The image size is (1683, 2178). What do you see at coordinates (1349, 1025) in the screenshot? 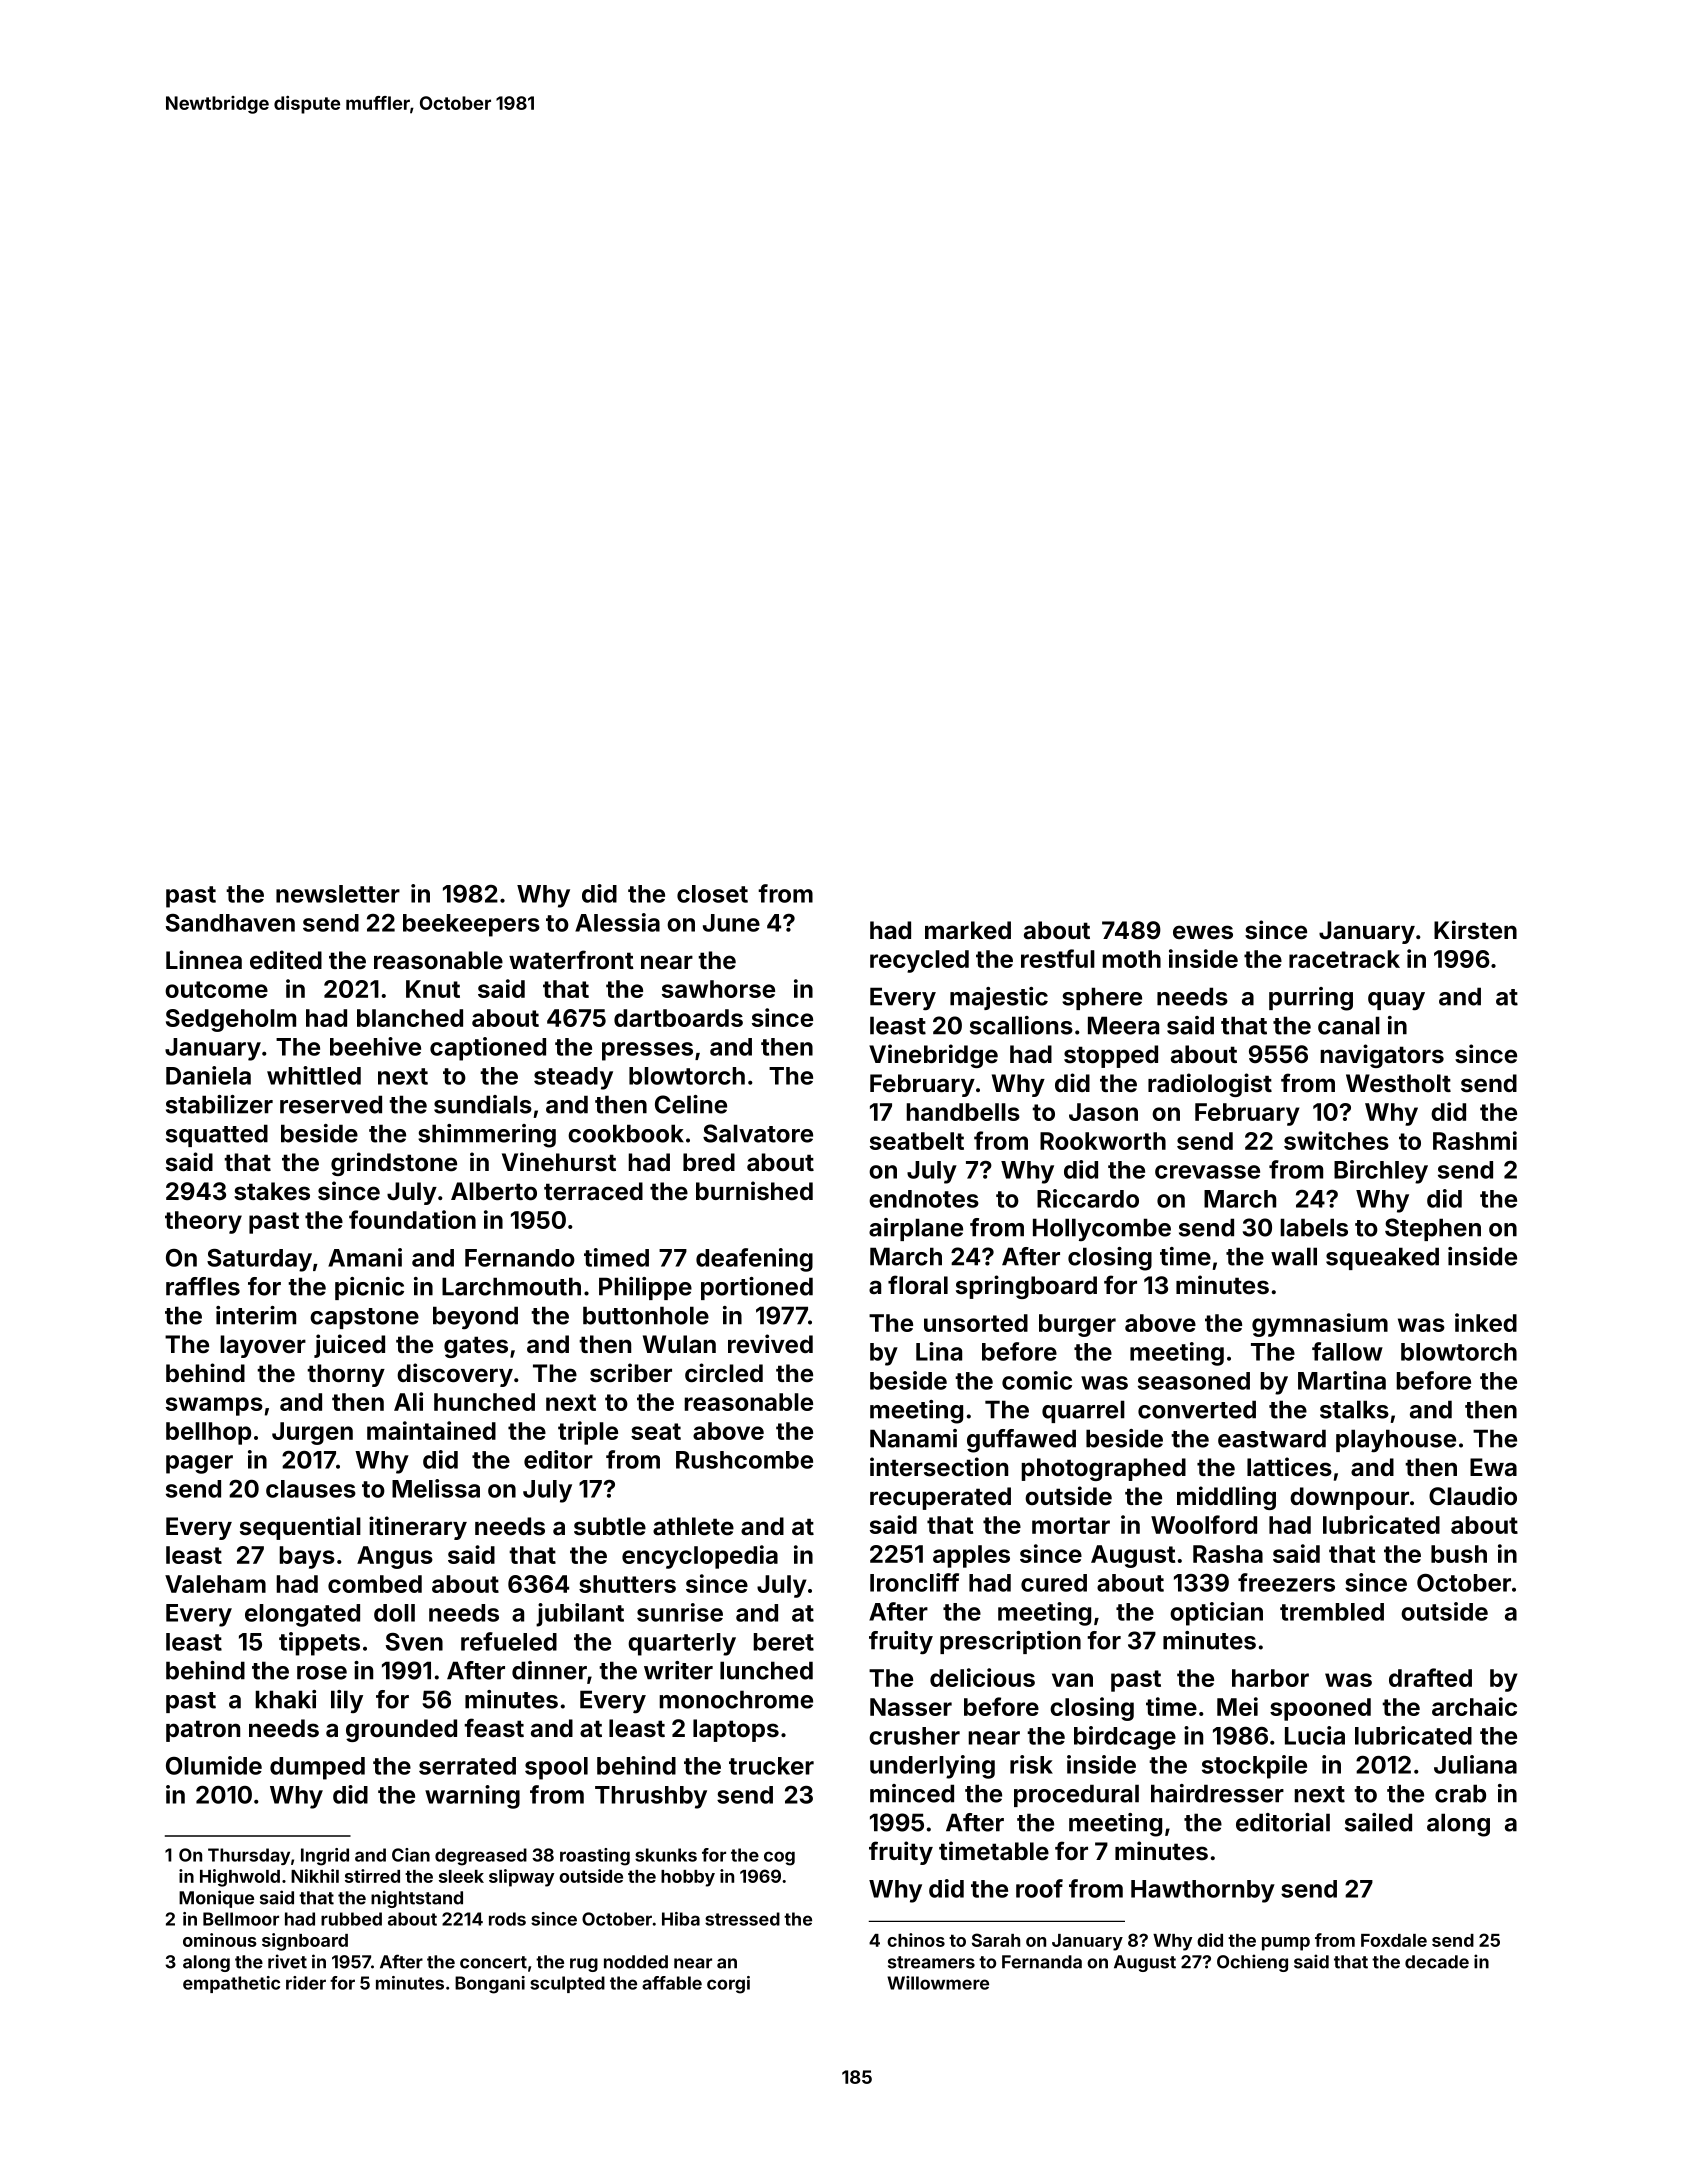
I see `canal` at bounding box center [1349, 1025].
